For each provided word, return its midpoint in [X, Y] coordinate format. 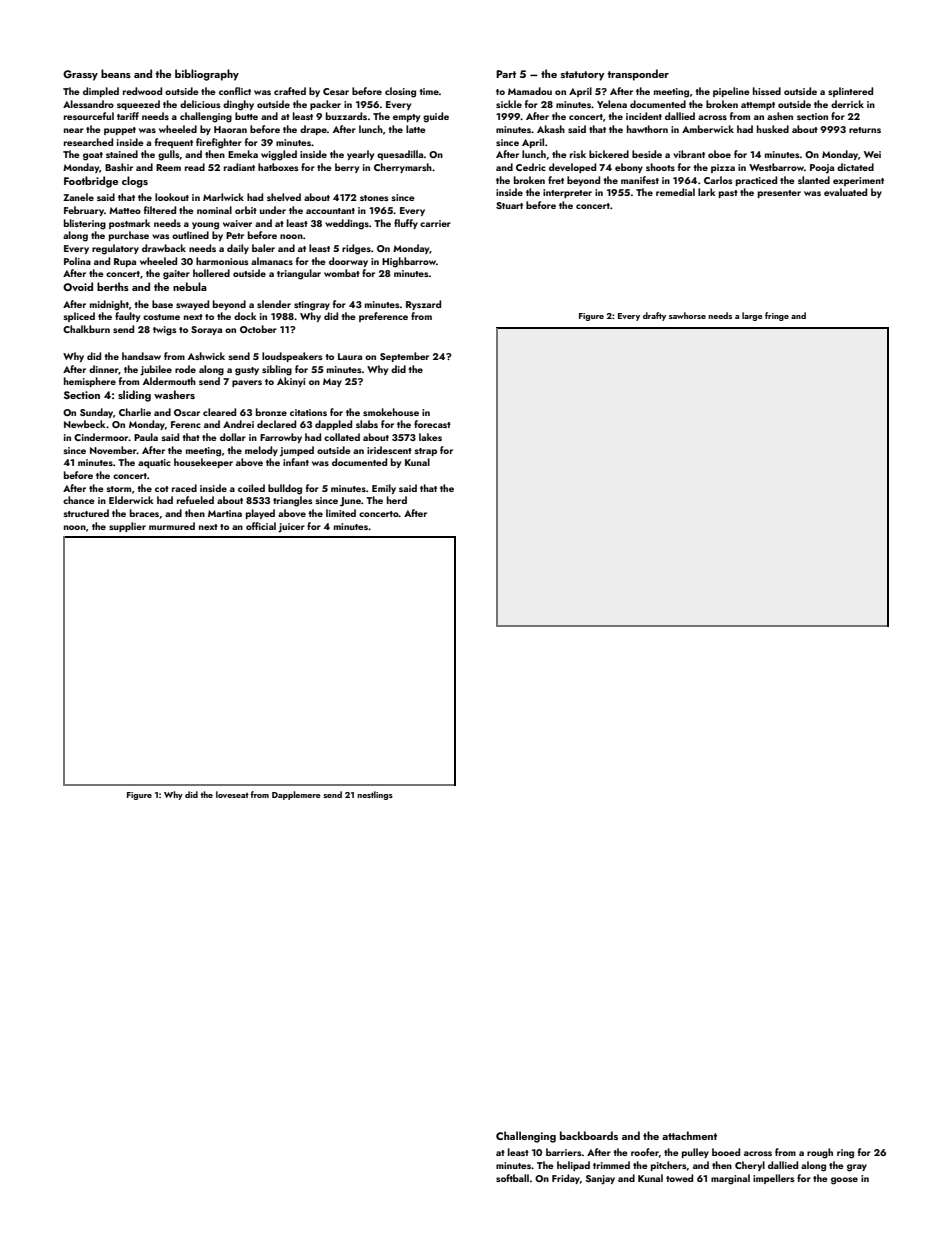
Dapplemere [296, 795]
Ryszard [423, 305]
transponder [638, 75]
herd [397, 500]
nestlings [375, 795]
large [752, 316]
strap [425, 452]
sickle [509, 104]
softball [512, 1178]
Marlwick [223, 197]
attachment [689, 1135]
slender [274, 304]
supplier [127, 527]
